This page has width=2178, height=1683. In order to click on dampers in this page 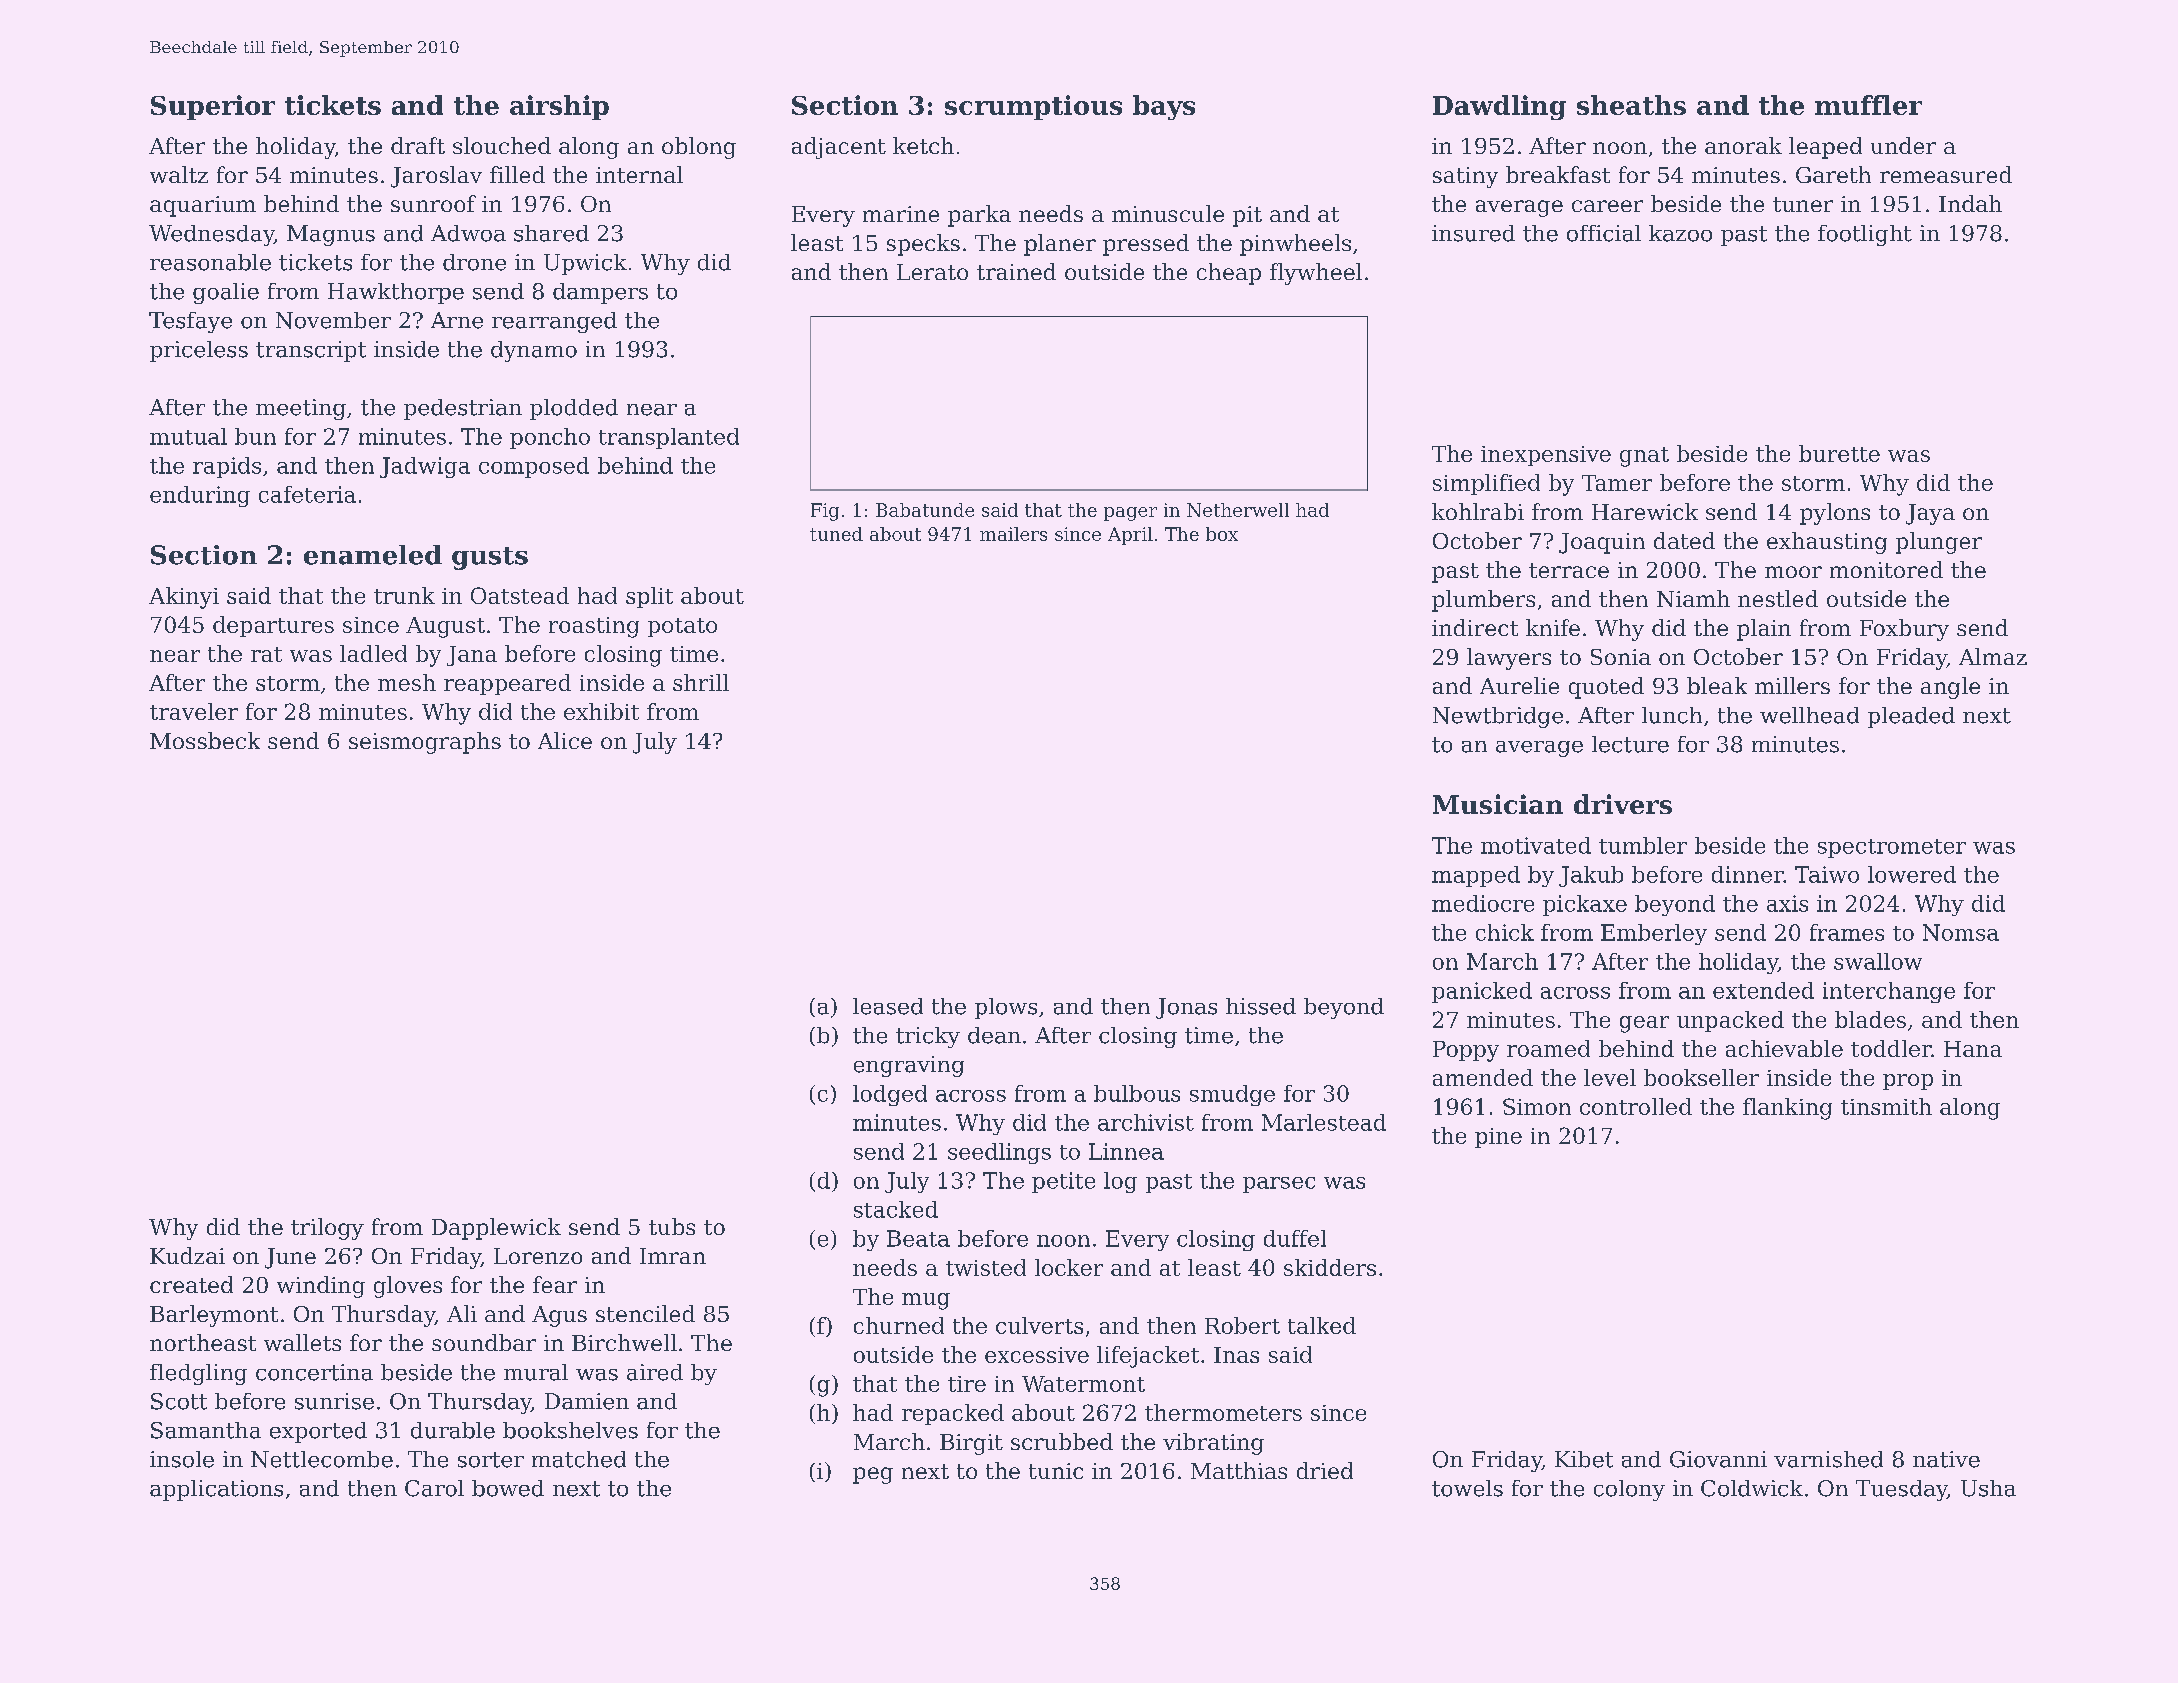, I will do `click(600, 293)`.
